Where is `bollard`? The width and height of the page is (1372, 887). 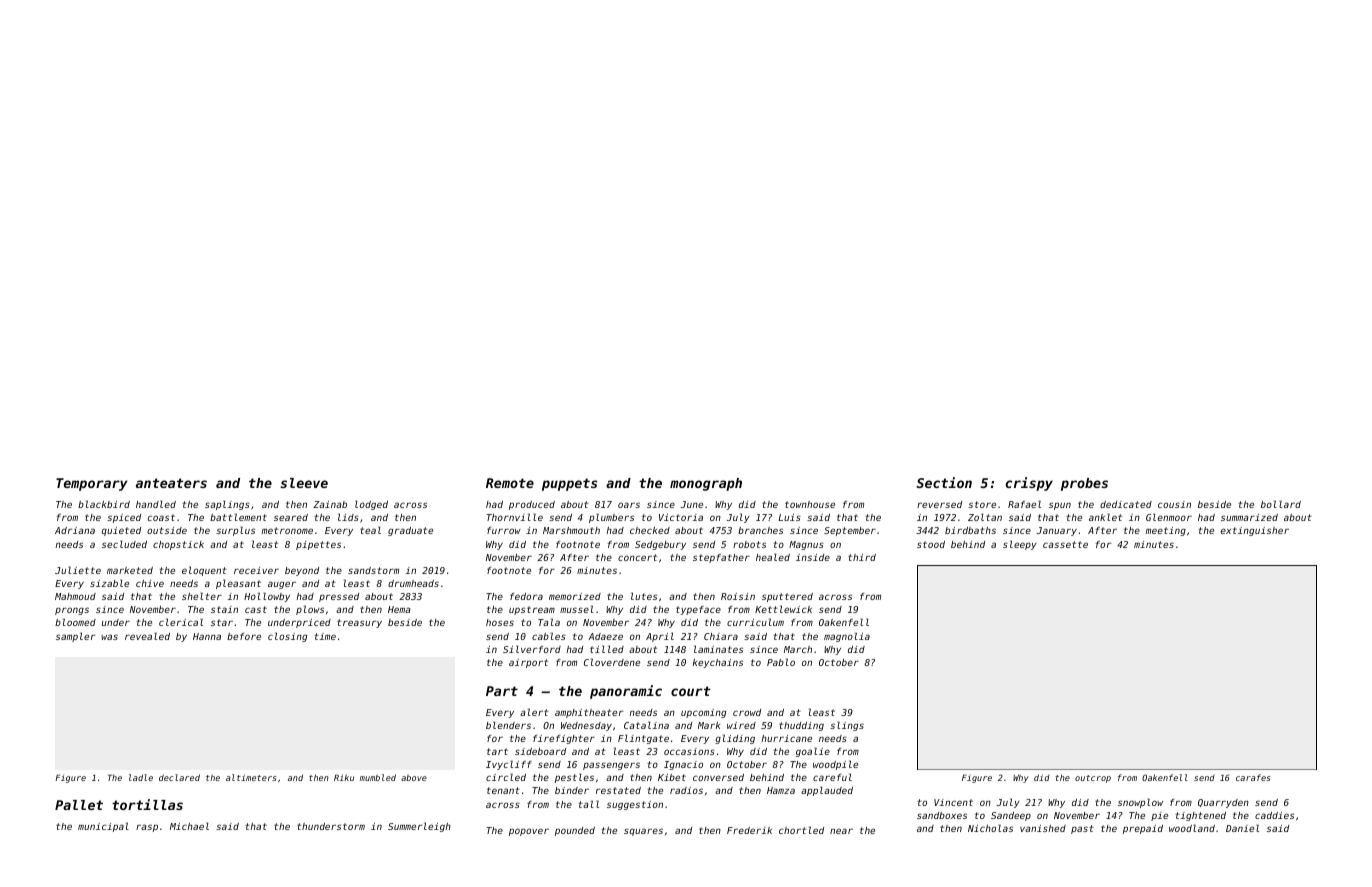
bollard is located at coordinates (1281, 504).
